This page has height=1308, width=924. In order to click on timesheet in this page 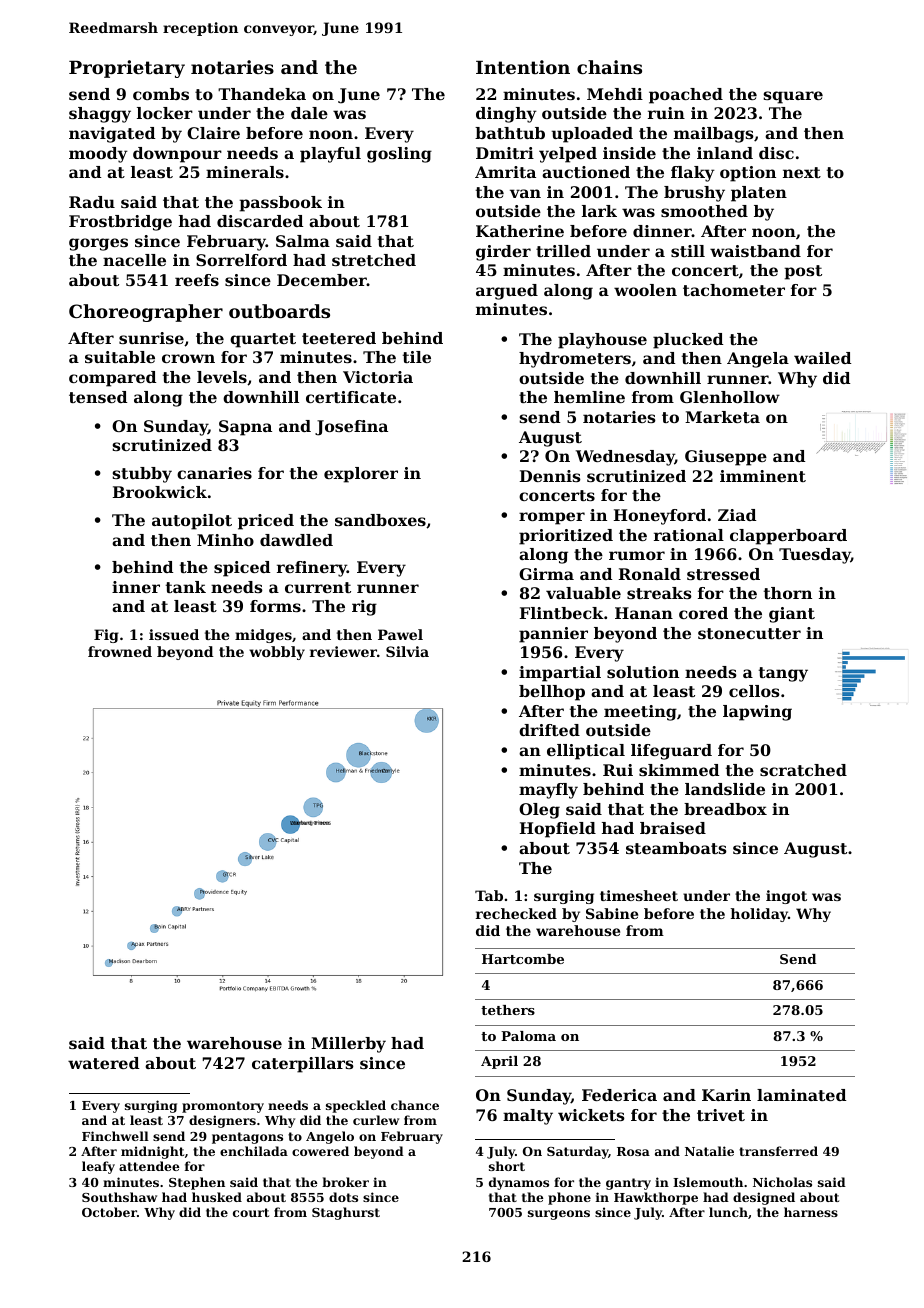, I will do `click(639, 895)`.
